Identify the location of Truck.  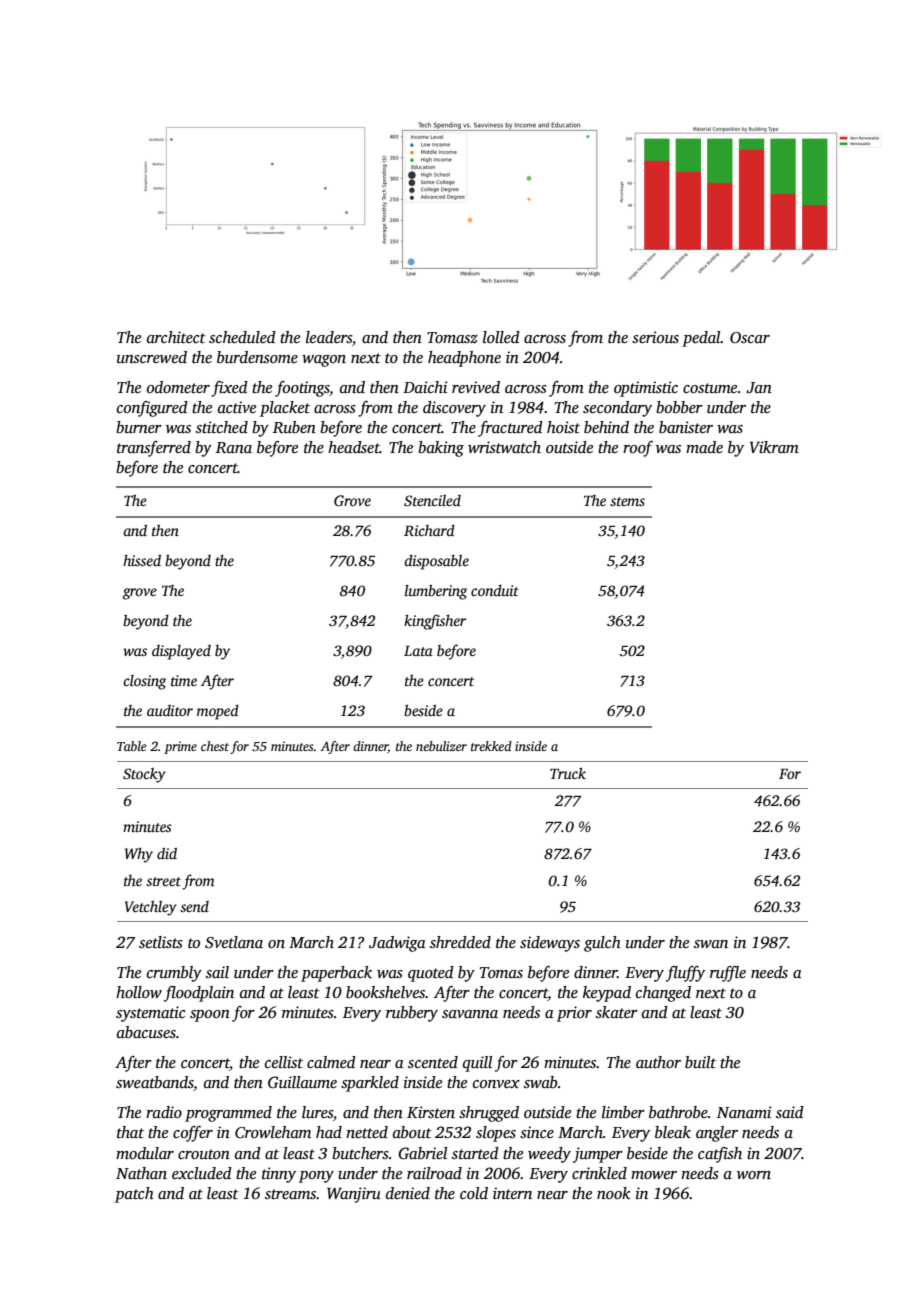
(568, 773).
